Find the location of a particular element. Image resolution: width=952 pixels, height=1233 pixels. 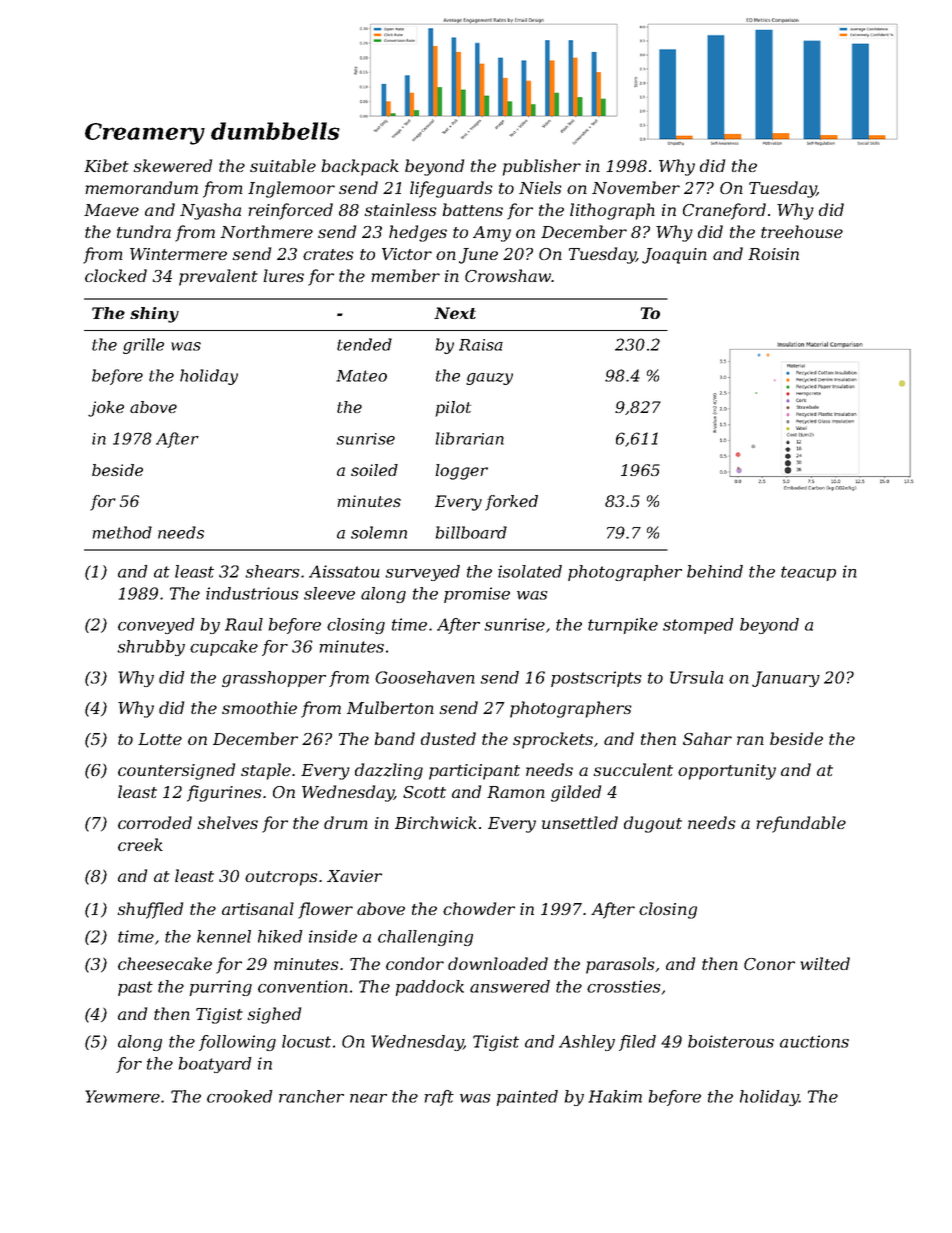

Craneford is located at coordinates (724, 211).
